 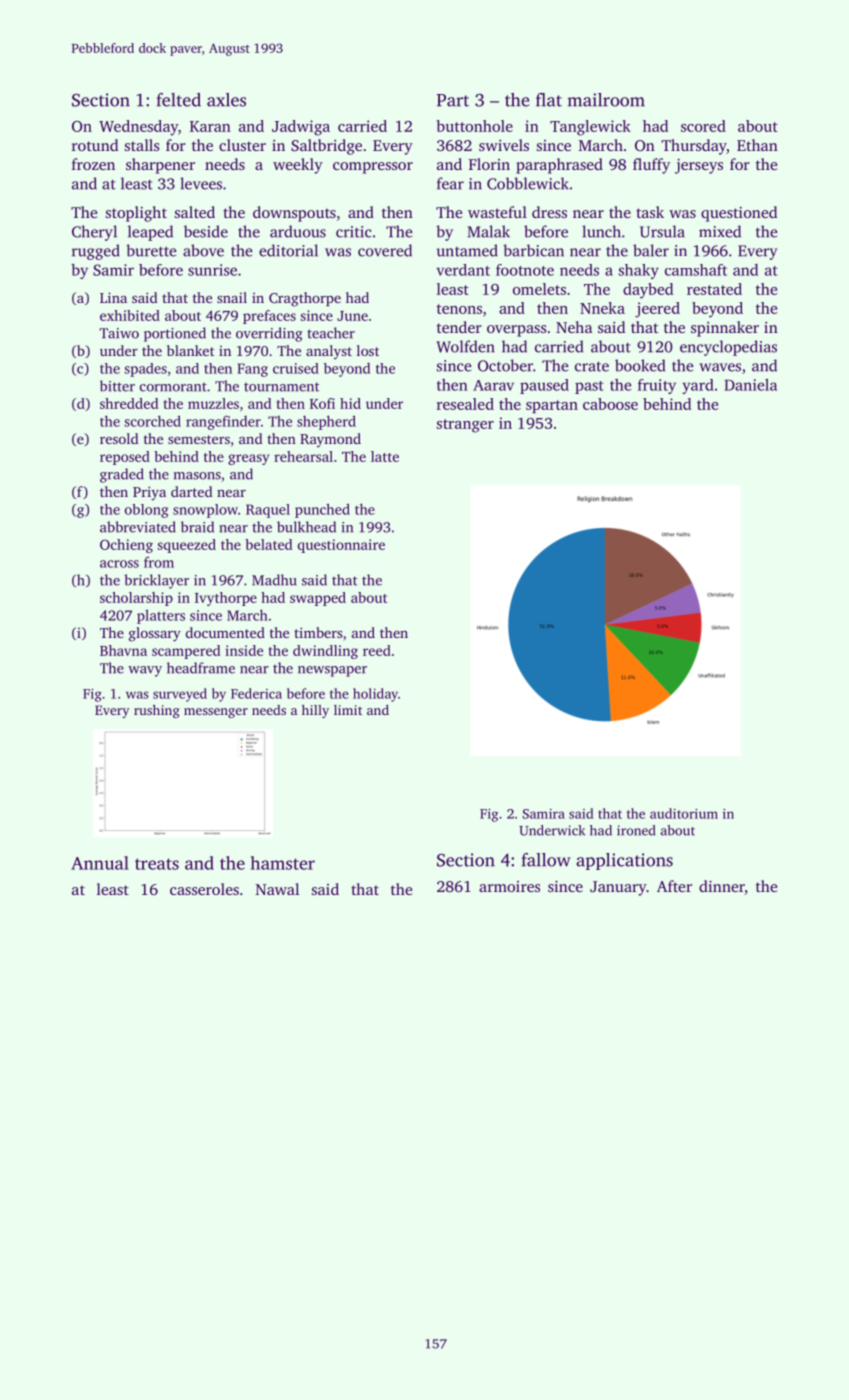 I want to click on shepherd, so click(x=326, y=422).
